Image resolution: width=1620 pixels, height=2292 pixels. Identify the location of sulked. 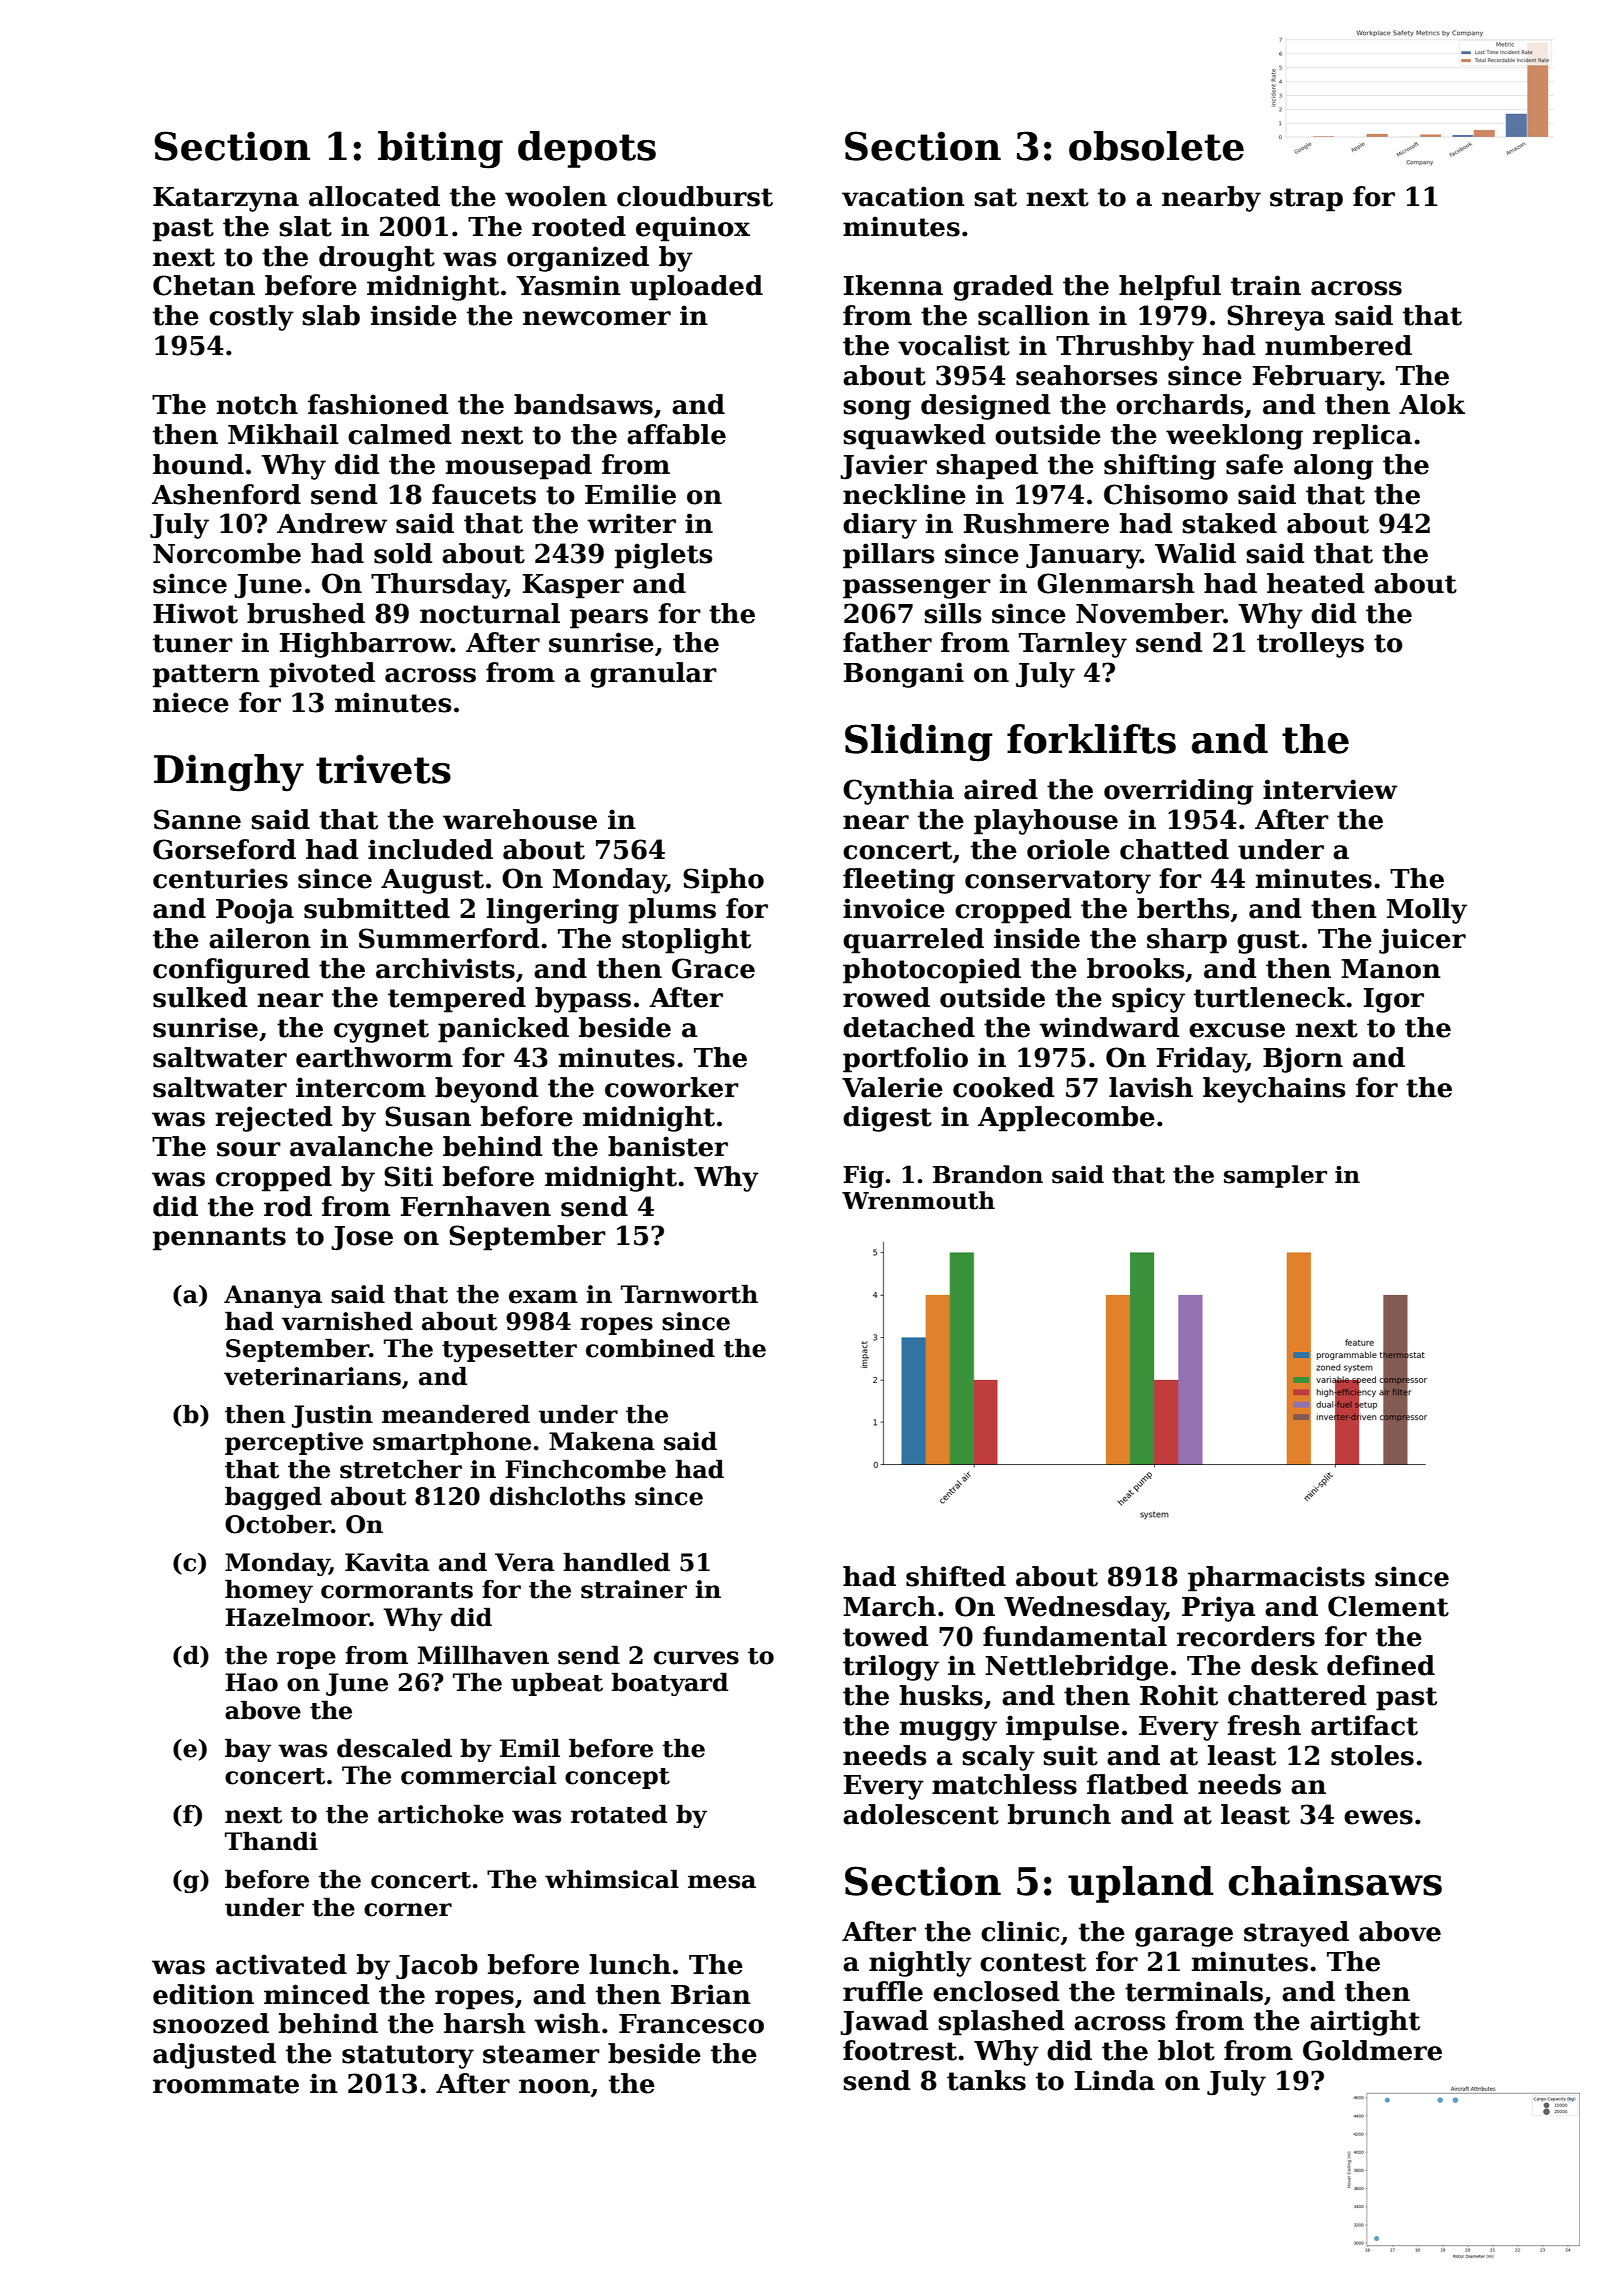
(200, 997).
